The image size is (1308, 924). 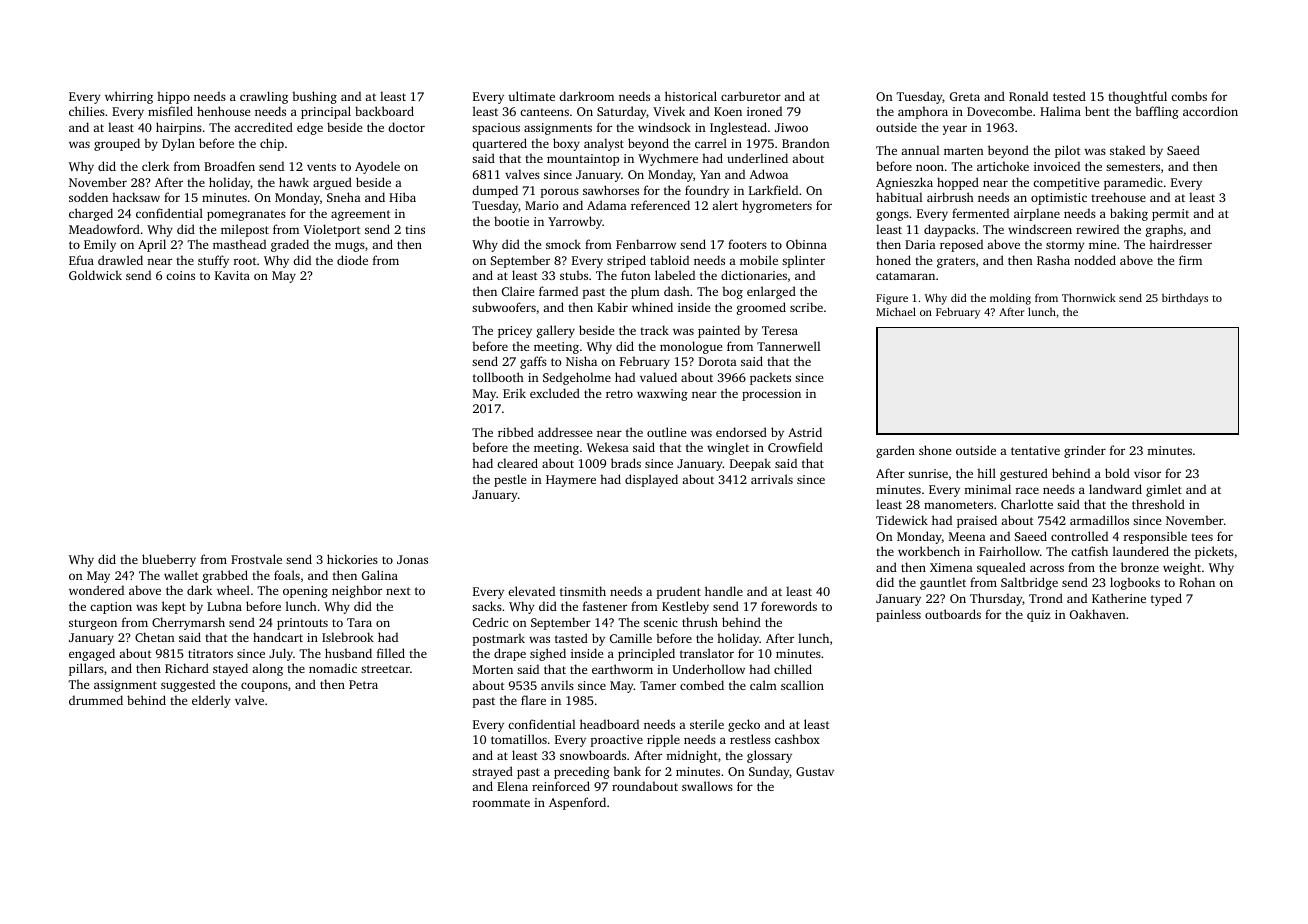 What do you see at coordinates (314, 97) in the screenshot?
I see `bushing` at bounding box center [314, 97].
